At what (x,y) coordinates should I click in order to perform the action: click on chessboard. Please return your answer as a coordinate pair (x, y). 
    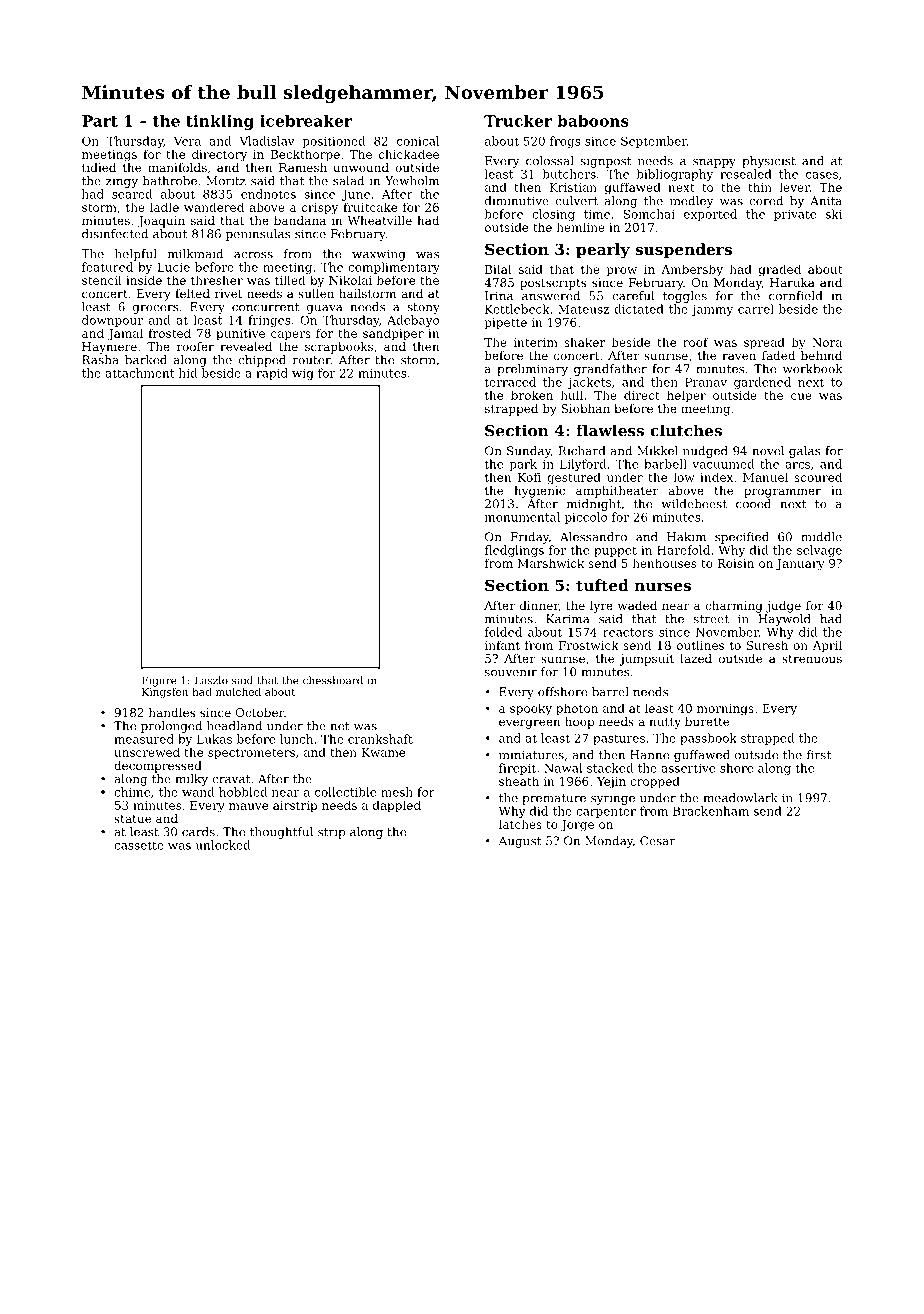
    Looking at the image, I should click on (333, 680).
